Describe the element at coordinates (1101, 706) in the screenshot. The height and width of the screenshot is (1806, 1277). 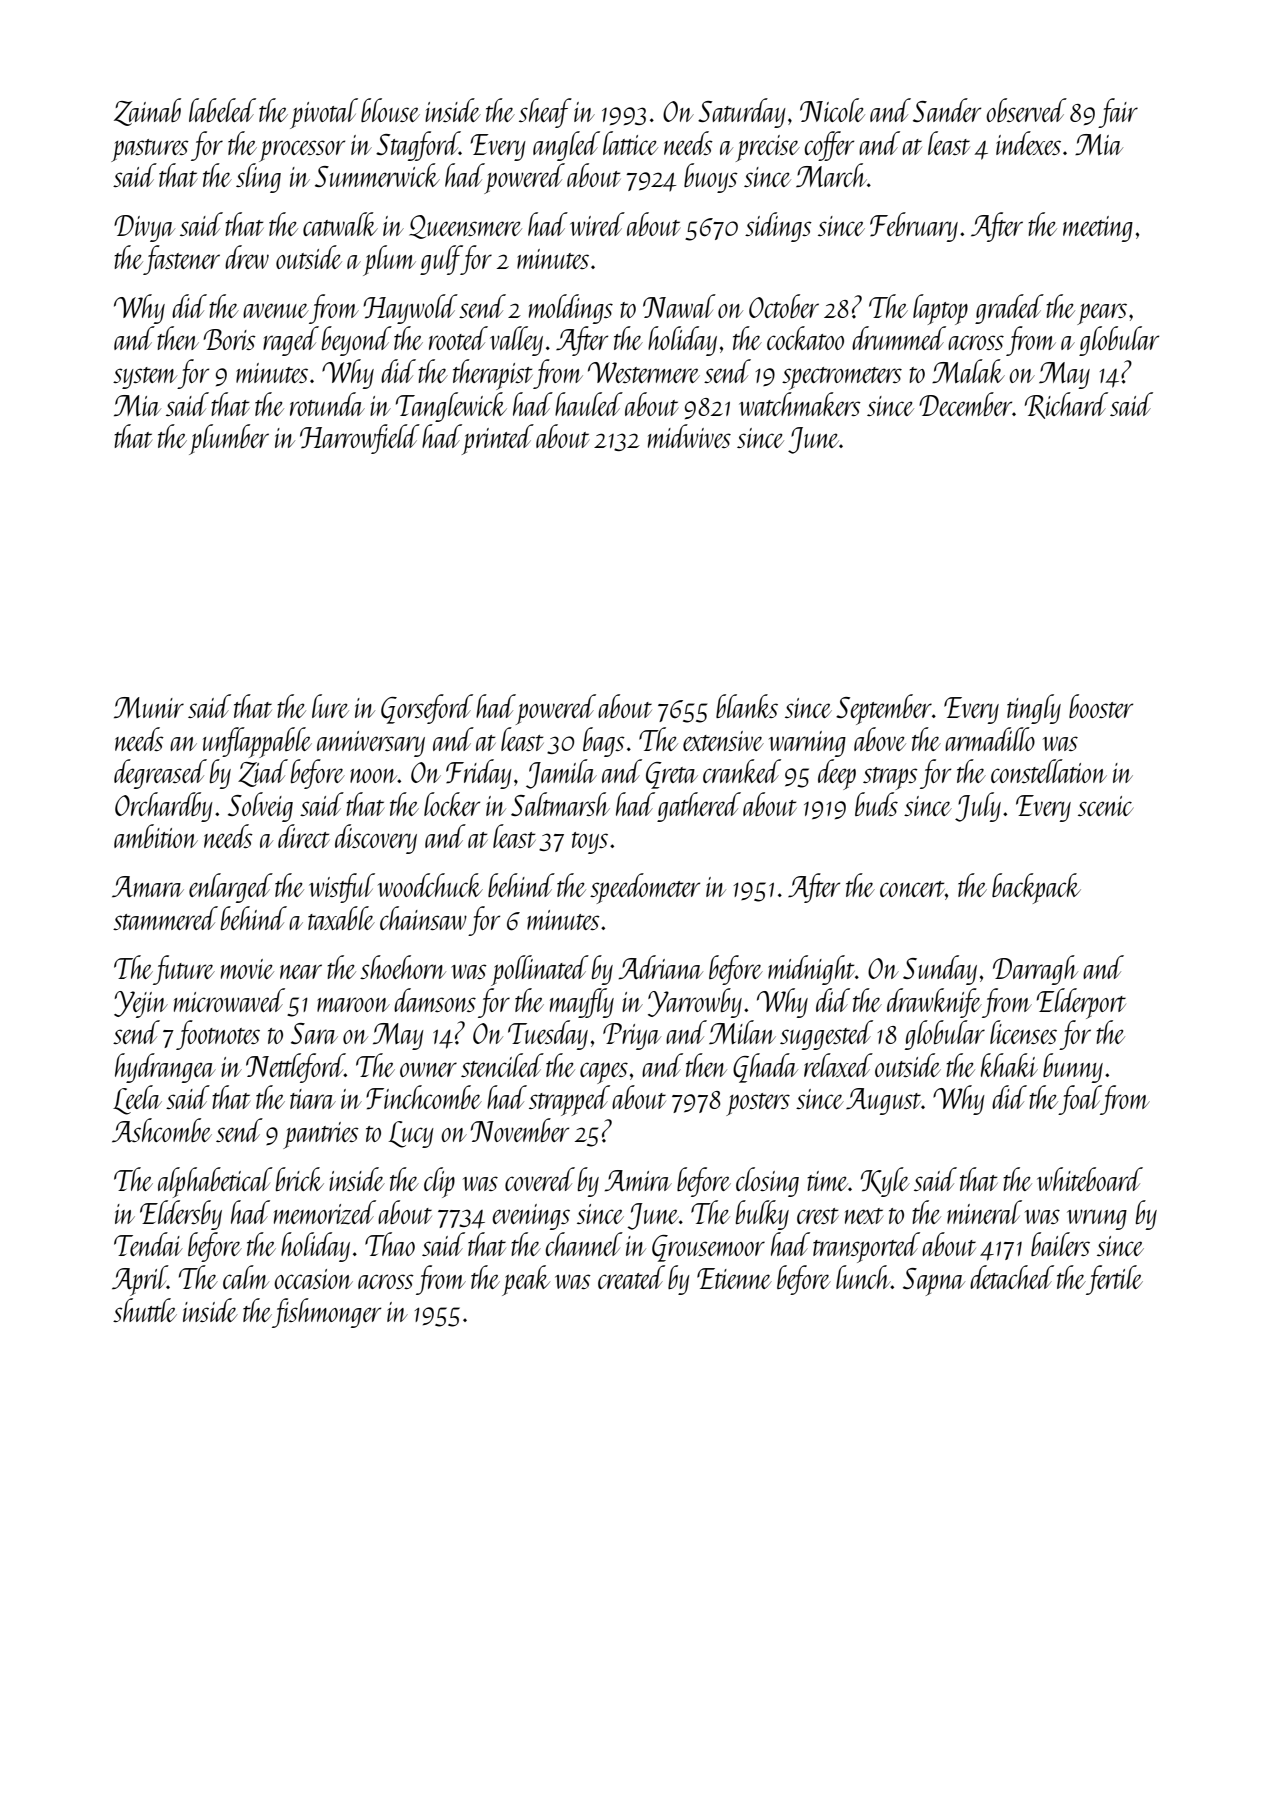
I see `booster` at that location.
